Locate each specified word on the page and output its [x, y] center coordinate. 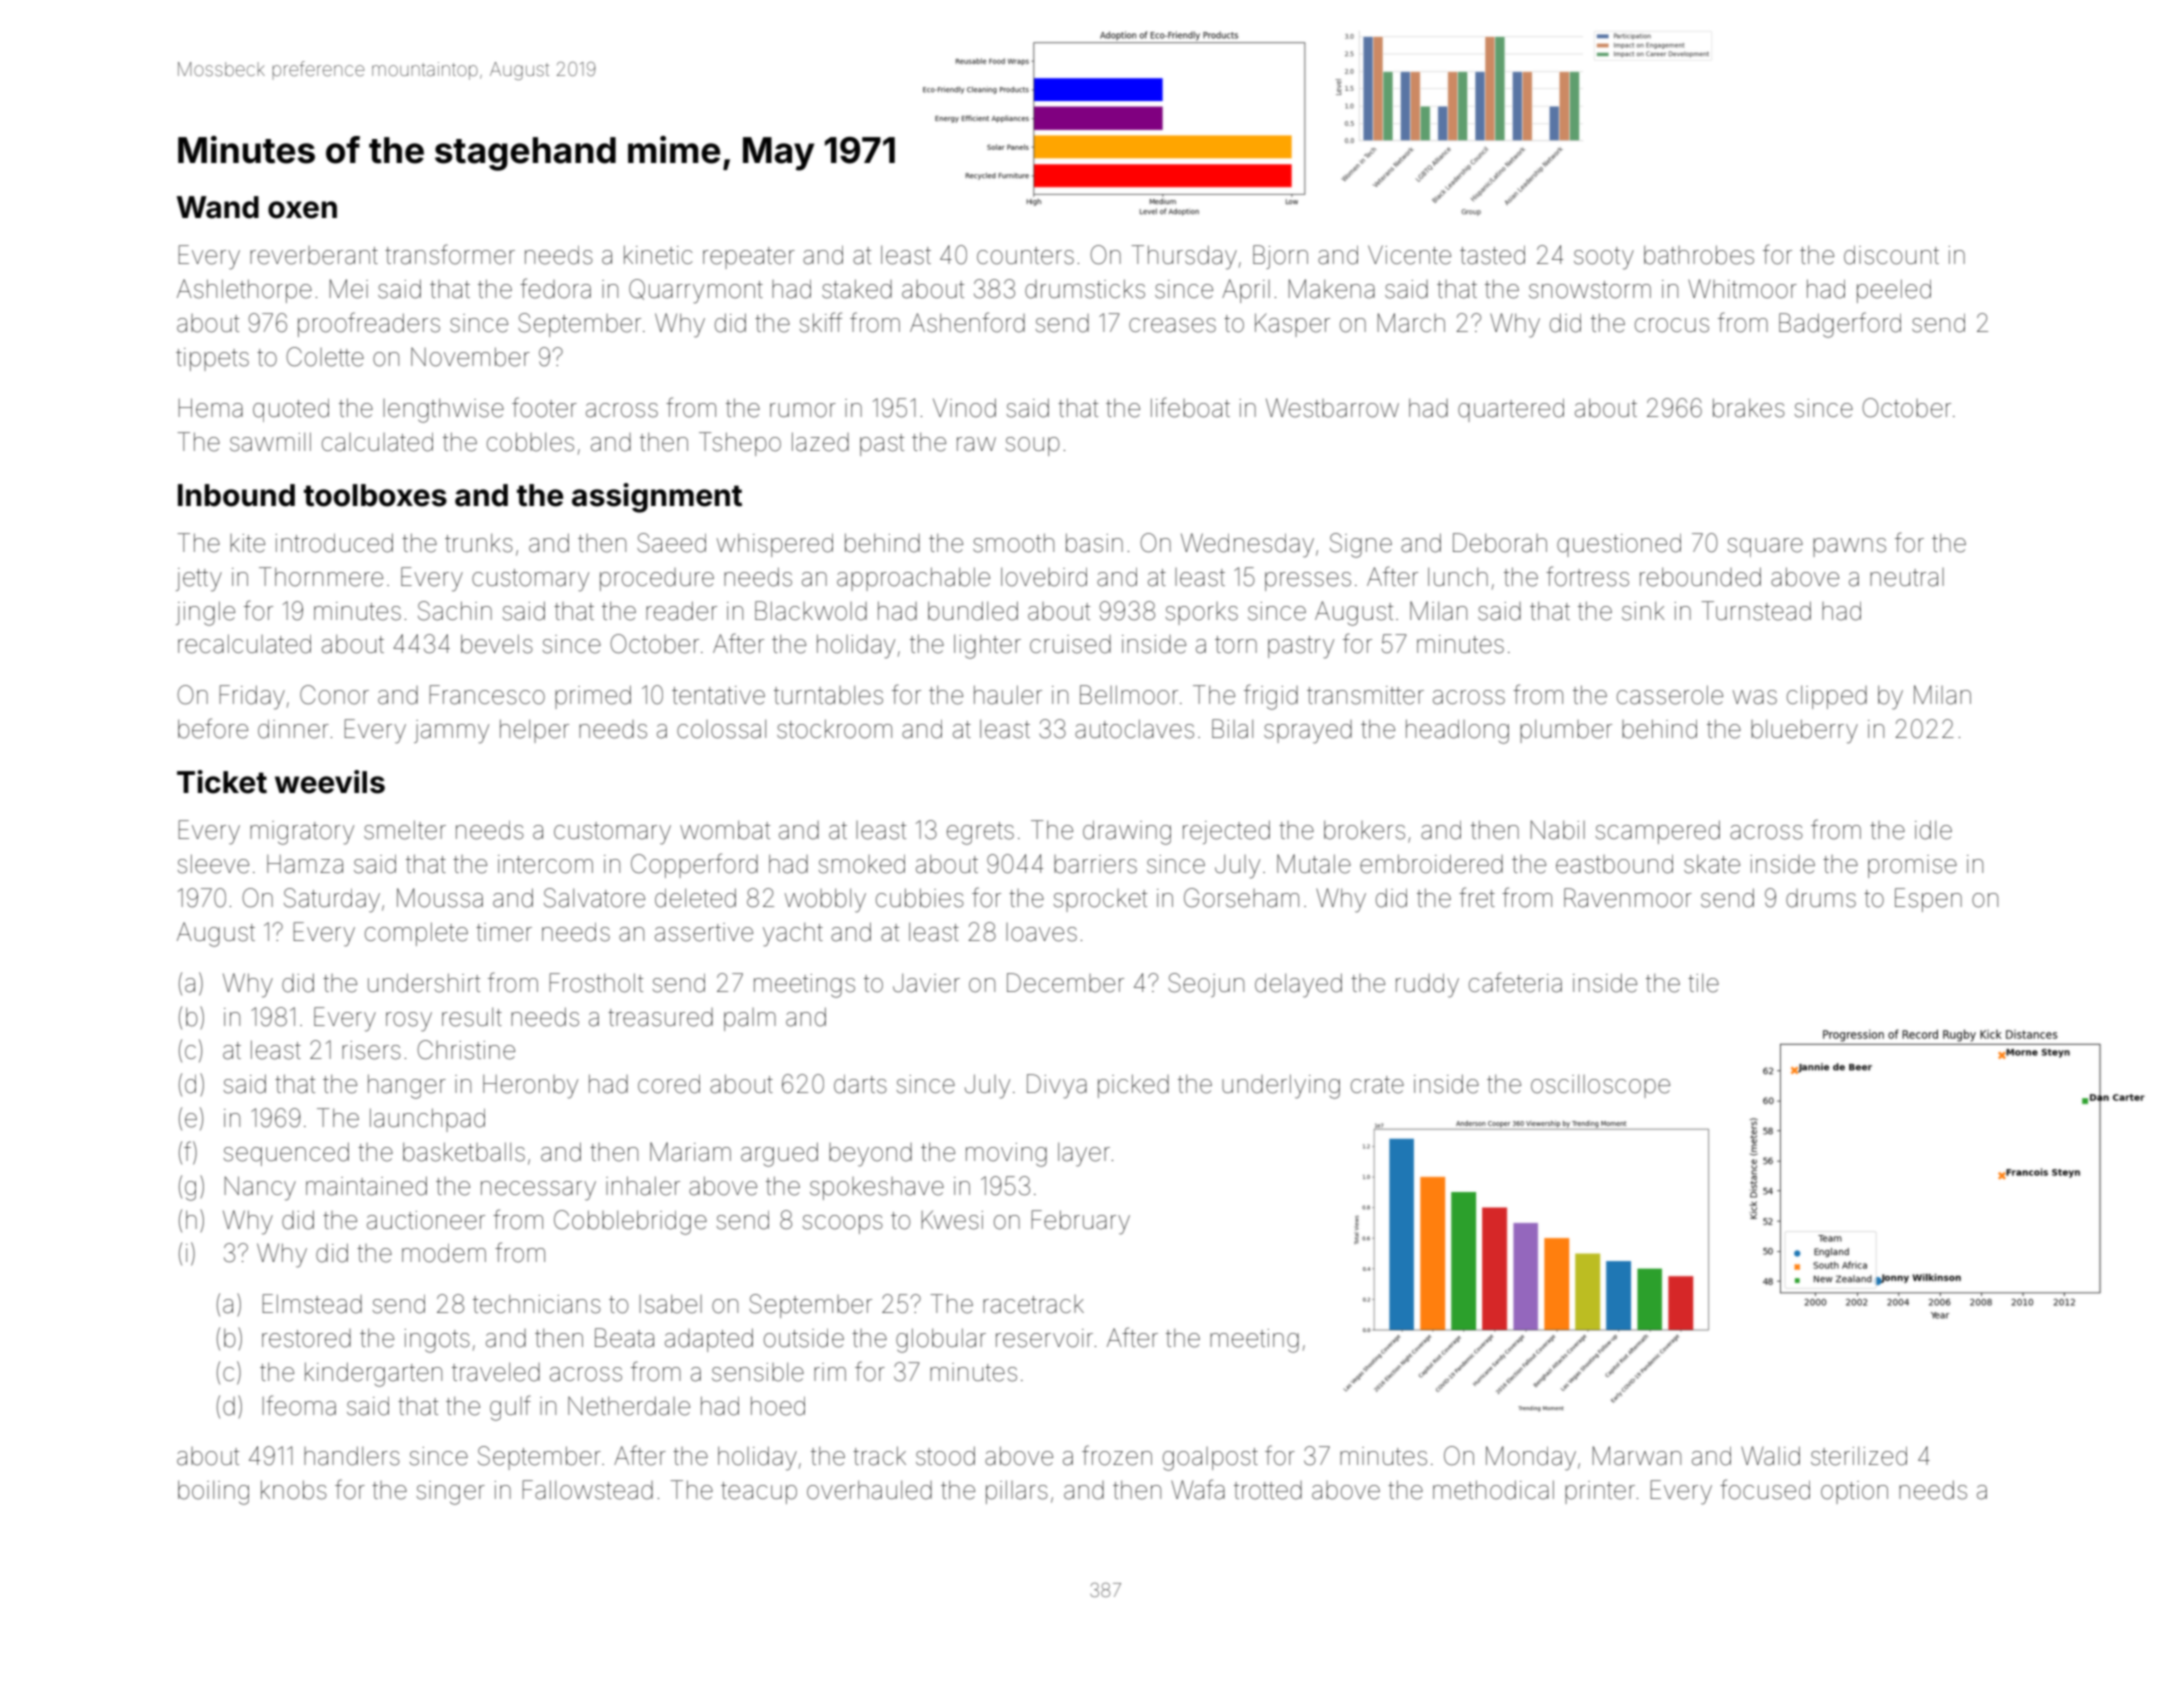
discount [1891, 255]
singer [451, 1493]
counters [1025, 256]
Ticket [222, 782]
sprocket [1100, 900]
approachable [913, 579]
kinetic [658, 255]
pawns [1849, 547]
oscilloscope [1600, 1086]
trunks [479, 543]
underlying [1281, 1086]
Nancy [260, 1188]
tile [1703, 983]
